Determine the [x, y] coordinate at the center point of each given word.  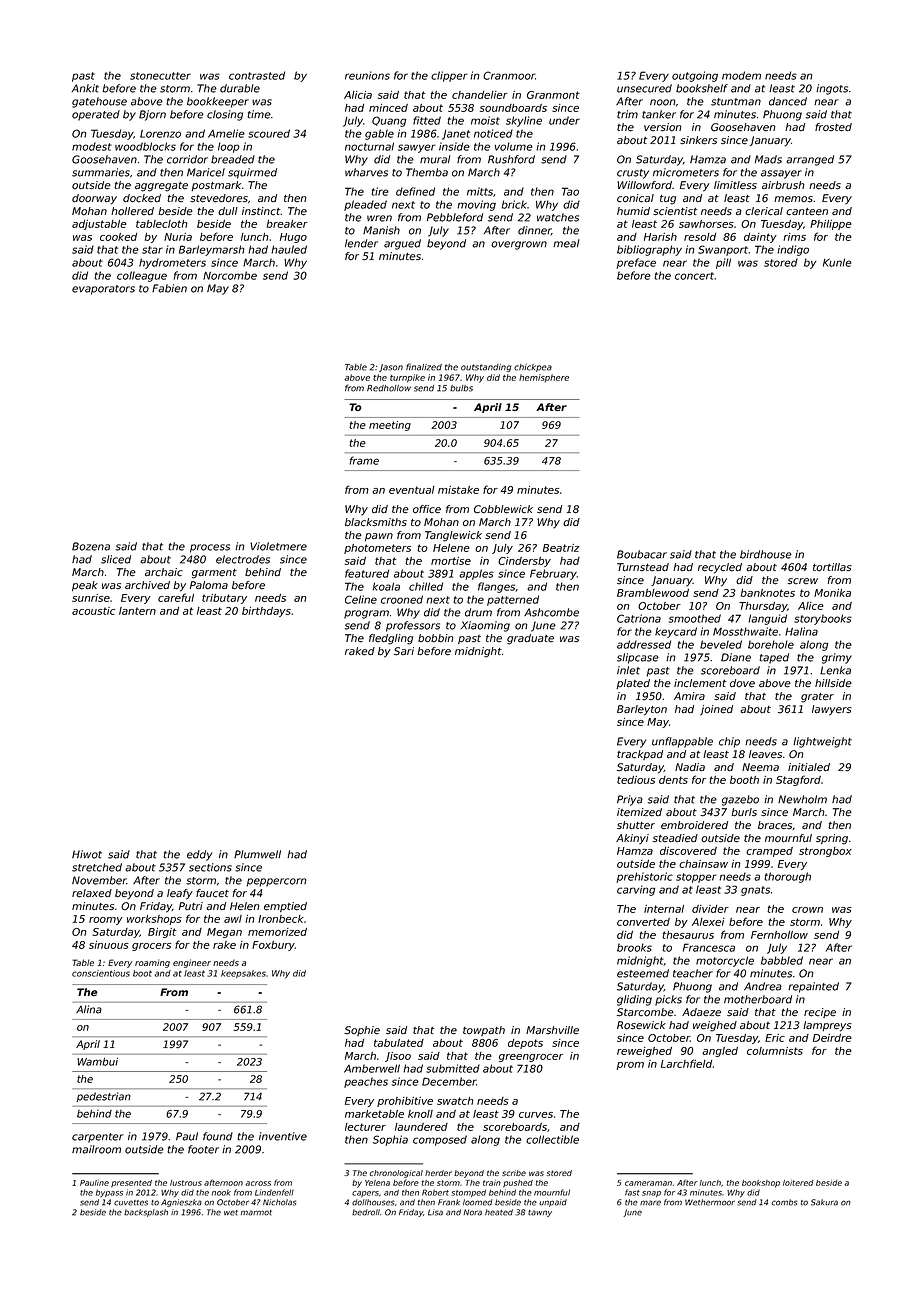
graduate [530, 639]
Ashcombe [551, 612]
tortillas [832, 567]
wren [379, 218]
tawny [540, 1213]
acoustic [93, 611]
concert [694, 276]
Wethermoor [710, 1202]
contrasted [257, 75]
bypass [109, 1193]
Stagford [798, 780]
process [210, 548]
